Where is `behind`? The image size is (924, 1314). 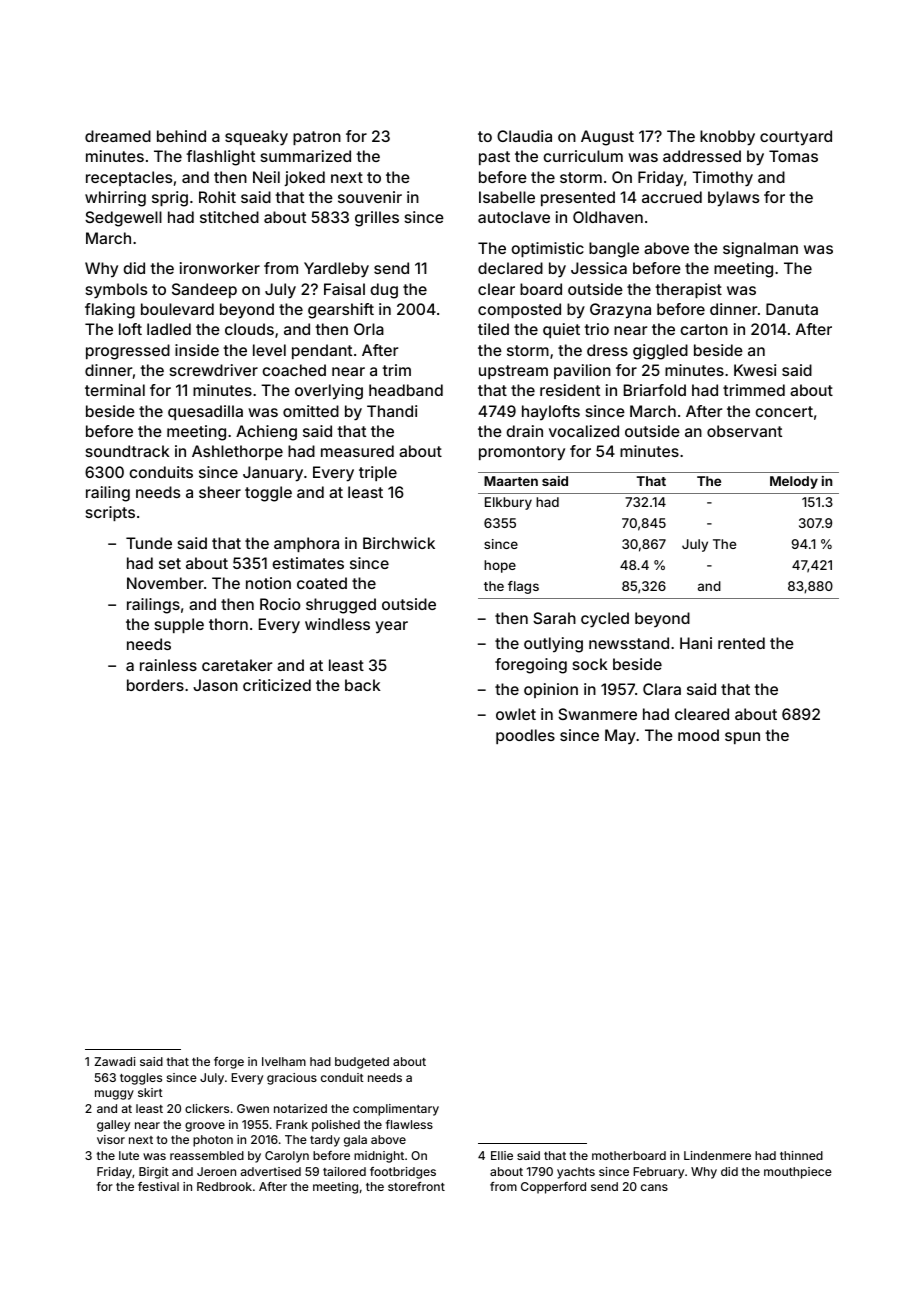 behind is located at coordinates (181, 136).
